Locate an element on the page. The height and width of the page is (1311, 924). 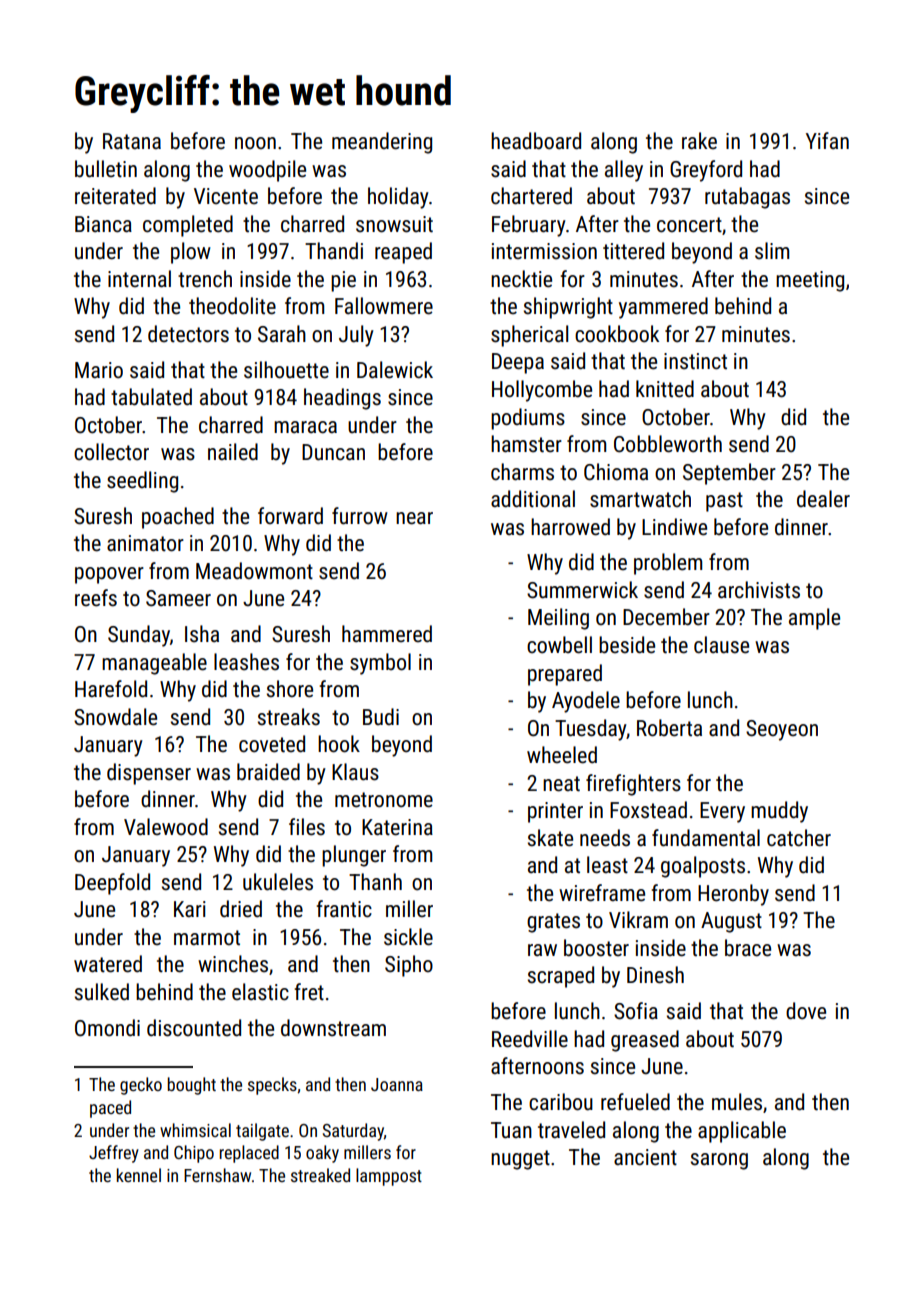
Fernshaw is located at coordinates (217, 1175).
